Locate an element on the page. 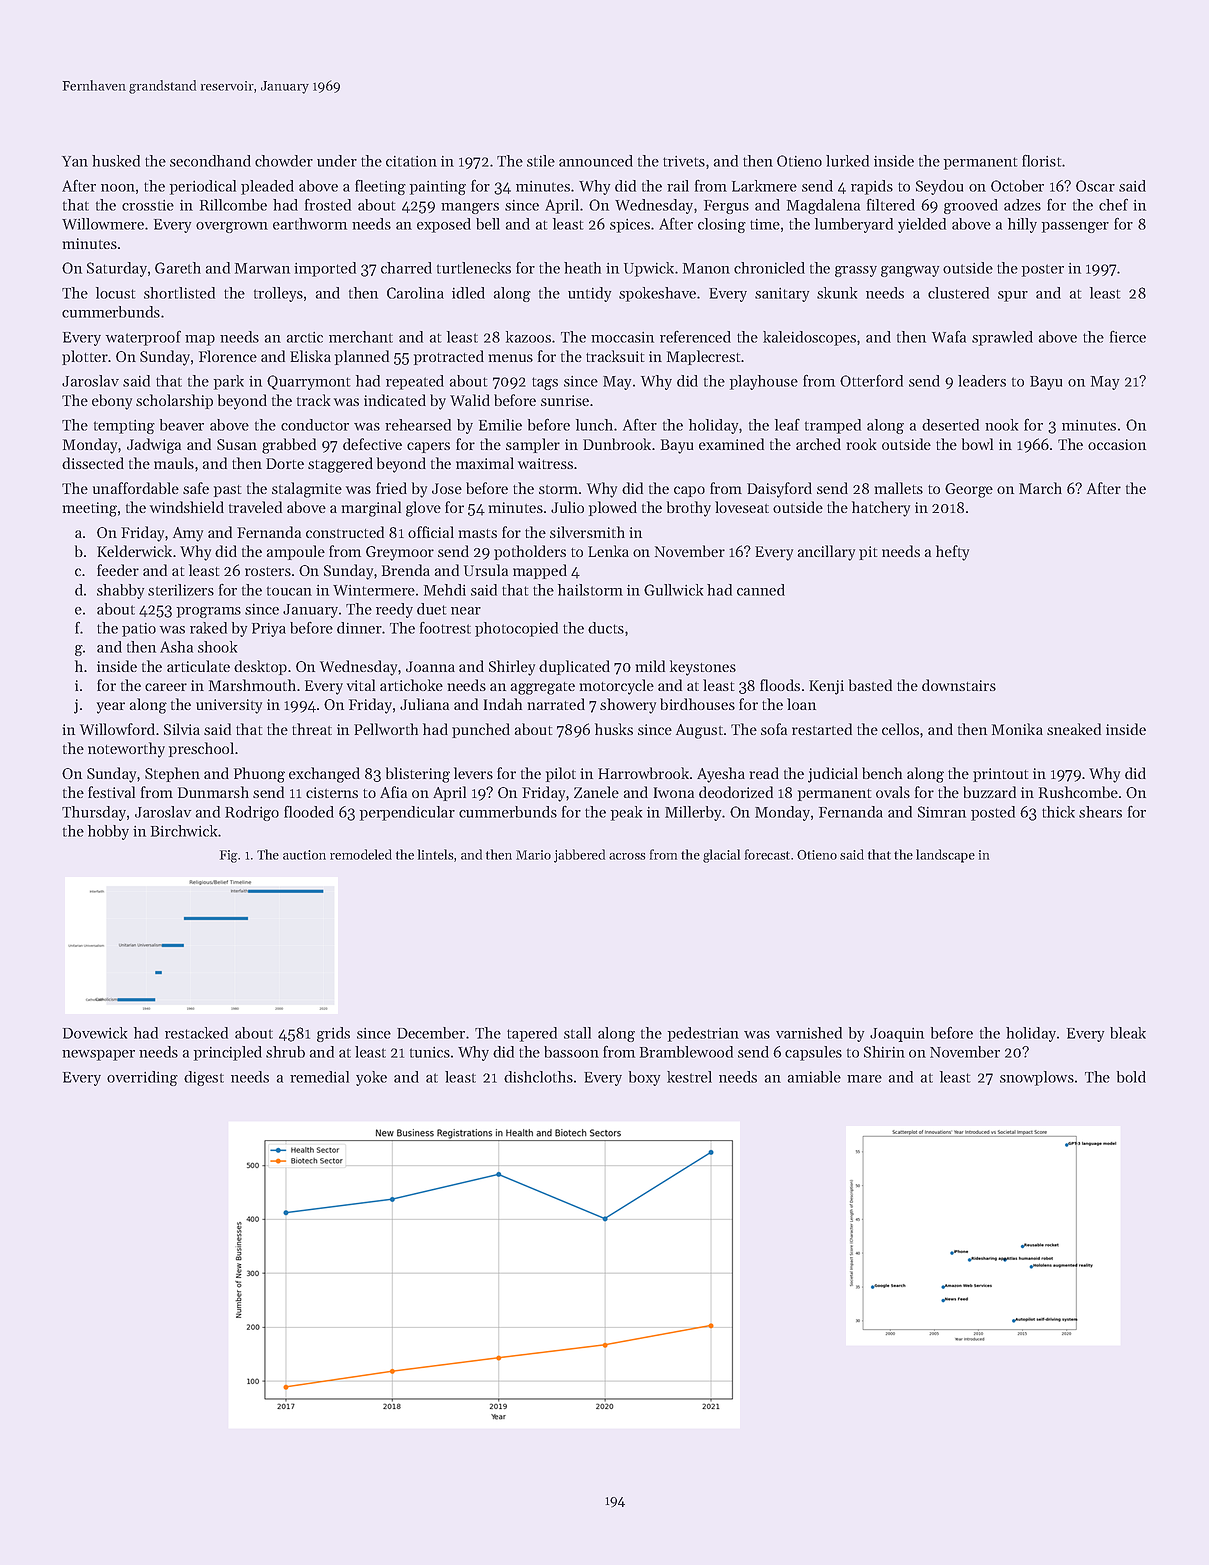 Image resolution: width=1209 pixels, height=1565 pixels. lurked is located at coordinates (847, 161).
